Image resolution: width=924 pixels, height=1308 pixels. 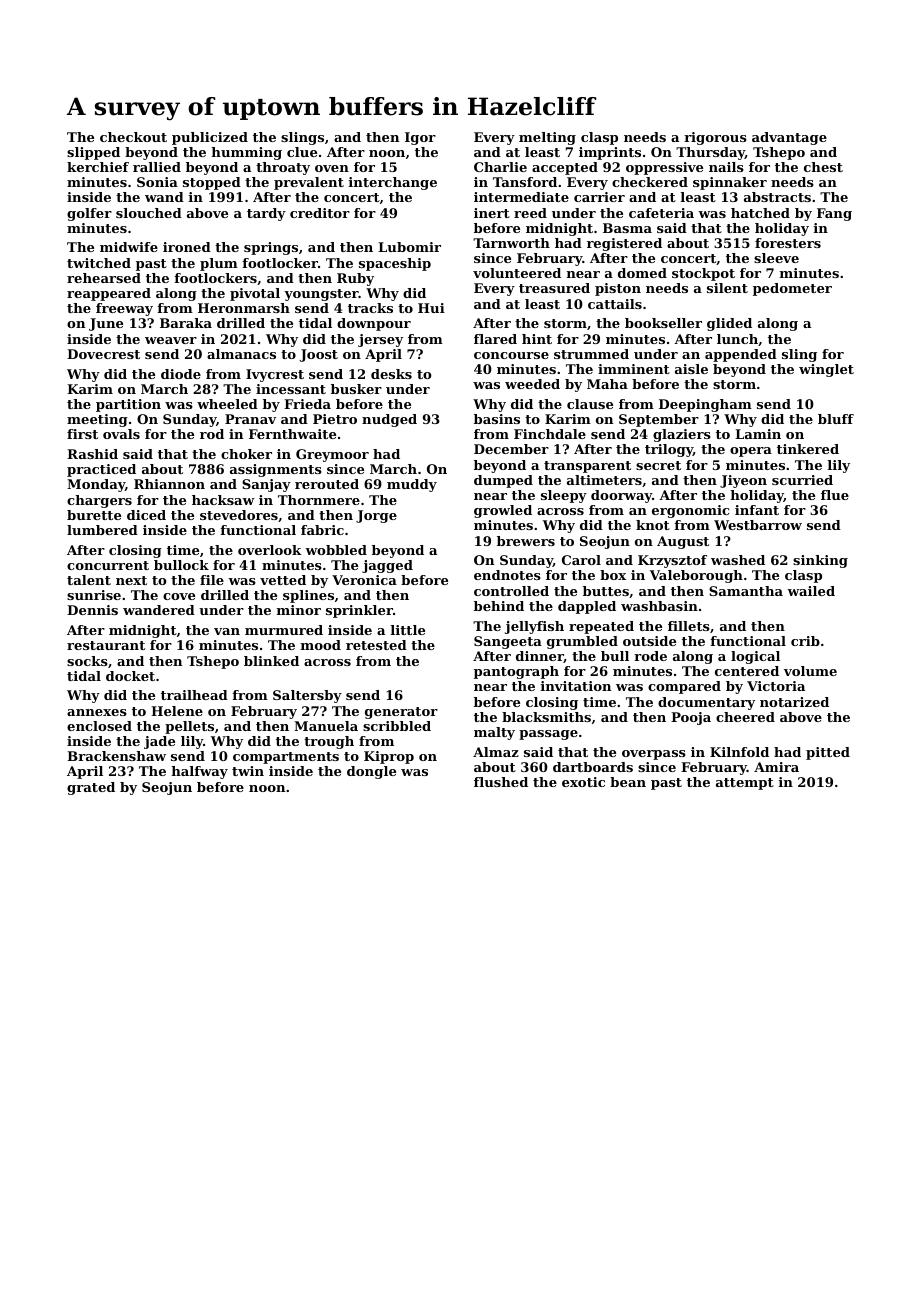 I want to click on hint, so click(x=537, y=339).
